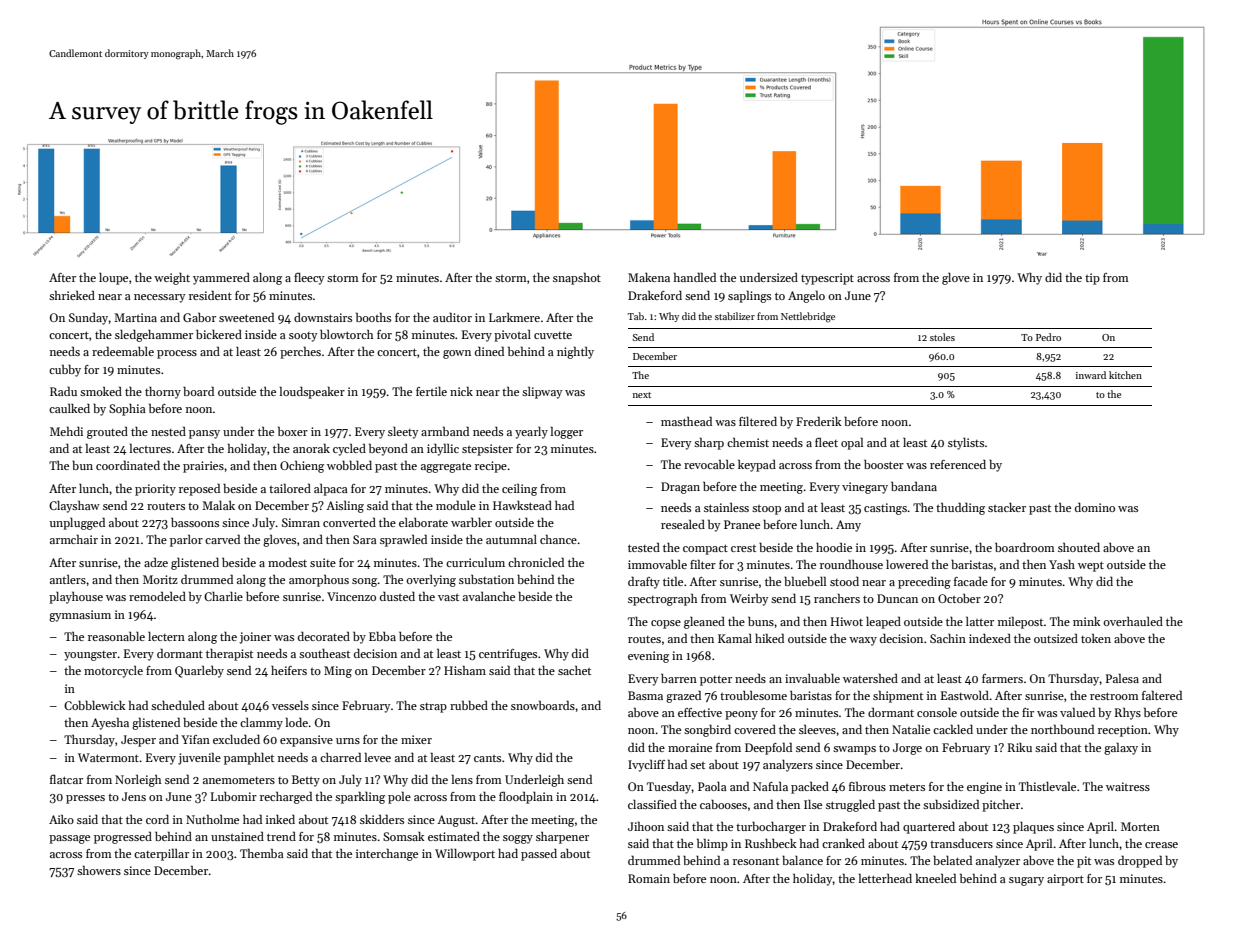 The height and width of the image is (952, 1233). Describe the element at coordinates (1125, 375) in the image. I see `kitchen` at that location.
